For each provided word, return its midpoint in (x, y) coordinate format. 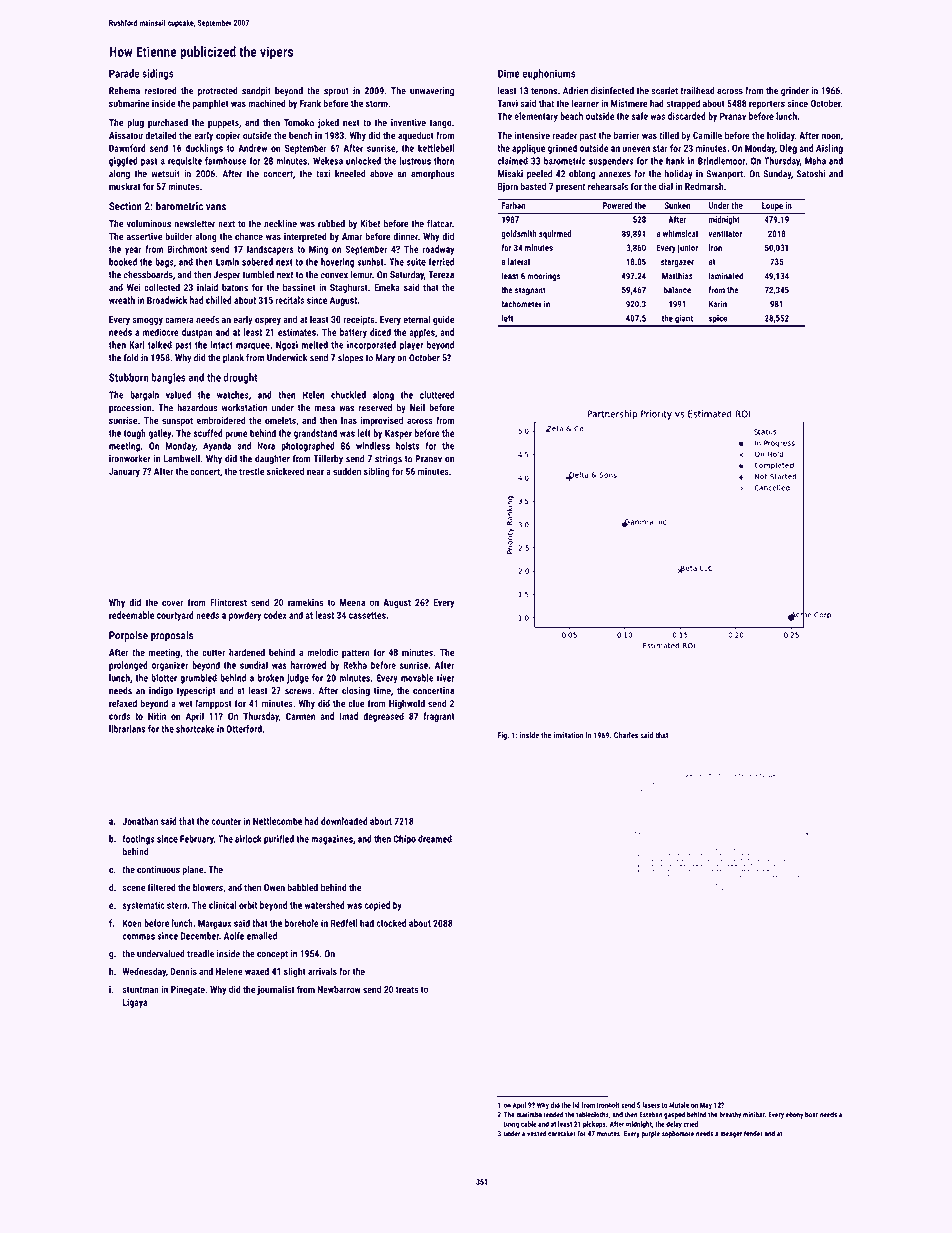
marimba (529, 1115)
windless (373, 446)
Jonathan (140, 821)
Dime (509, 73)
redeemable (131, 615)
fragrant (438, 717)
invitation (568, 735)
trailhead (697, 91)
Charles (626, 735)
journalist (275, 990)
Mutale (679, 1105)
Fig (502, 736)
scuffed (208, 433)
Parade (124, 73)
